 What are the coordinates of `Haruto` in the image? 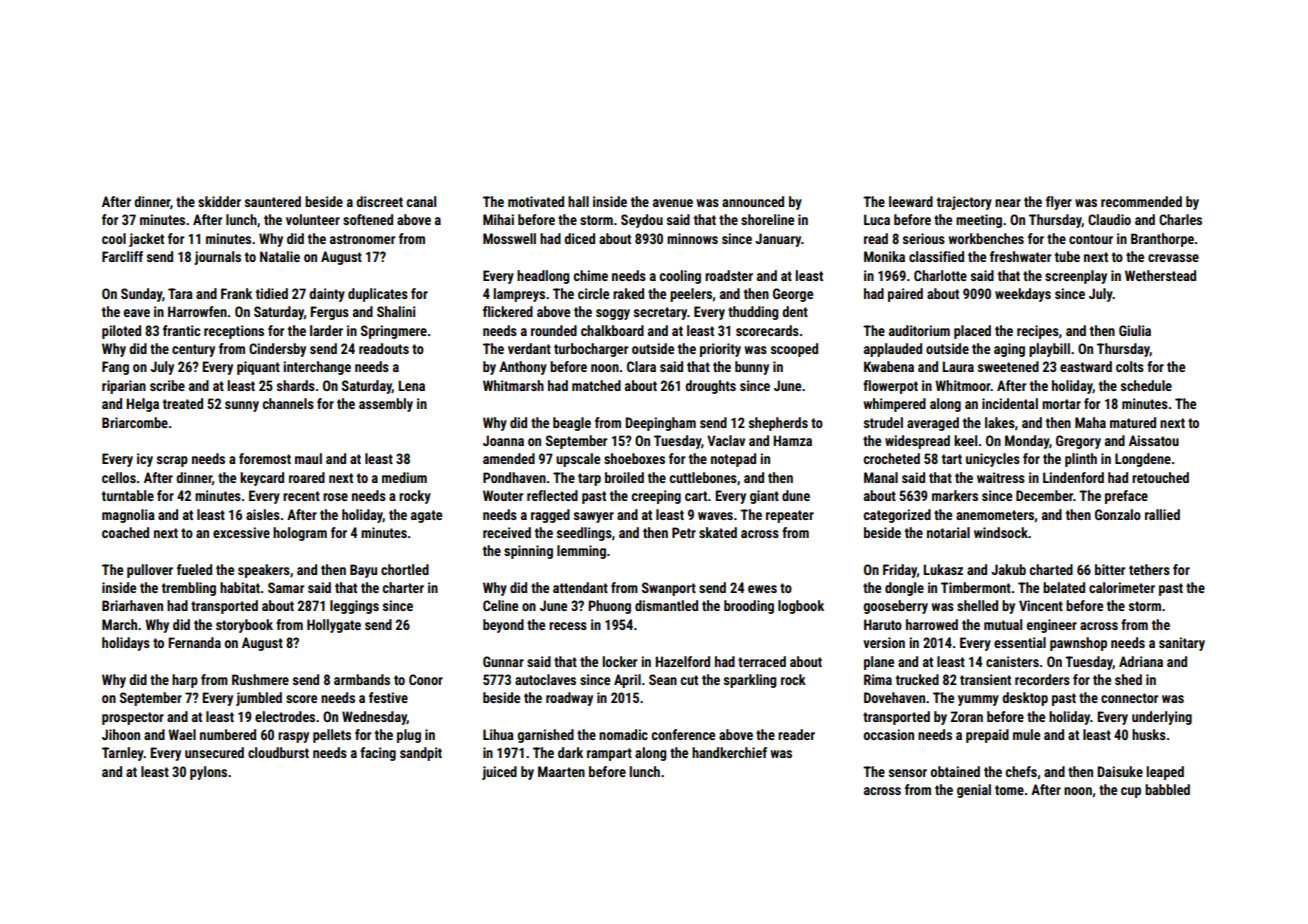 It's located at (883, 624).
